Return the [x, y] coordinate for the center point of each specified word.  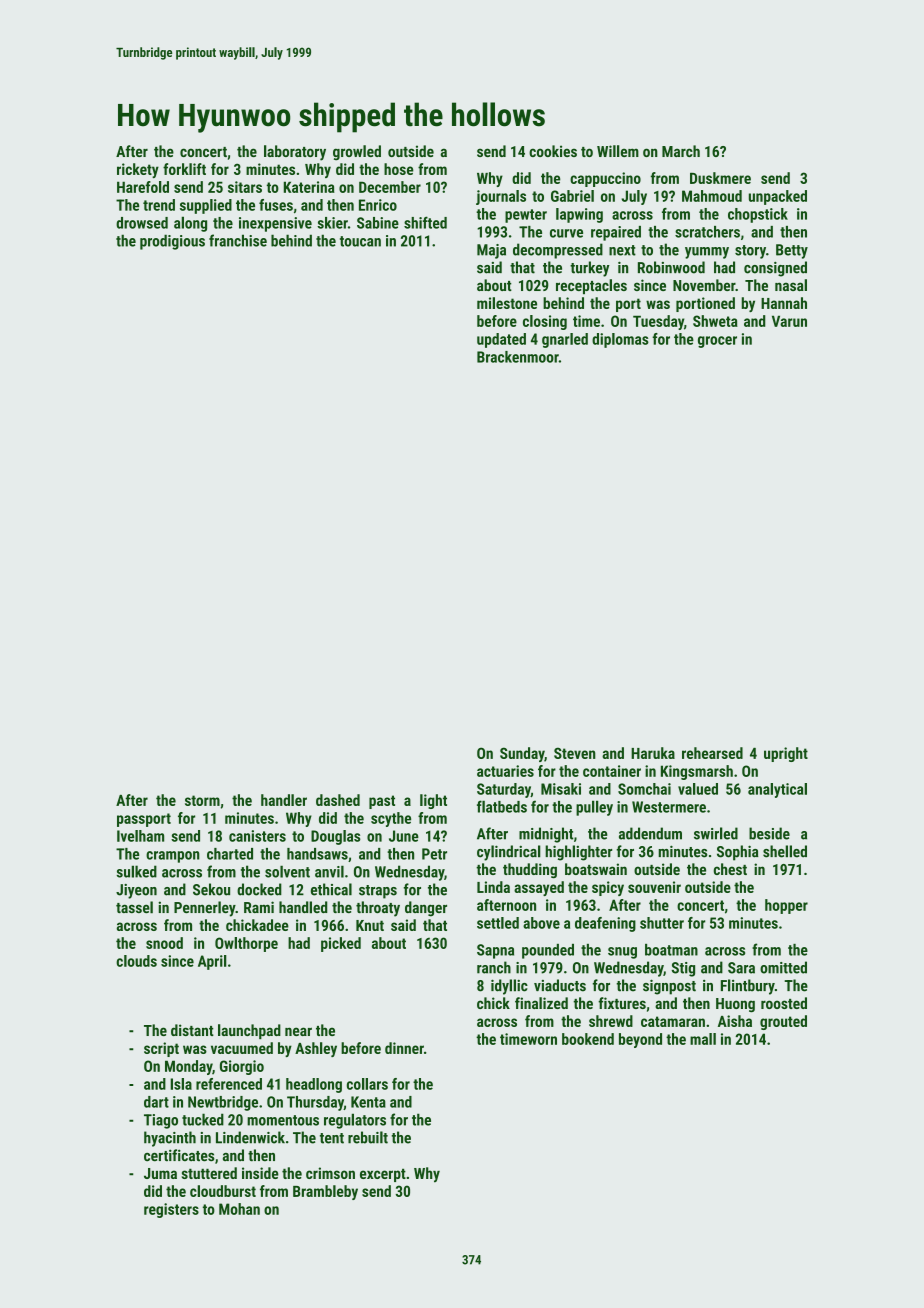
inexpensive [275, 224]
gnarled [565, 340]
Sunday [522, 754]
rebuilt [368, 1137]
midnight [546, 835]
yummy [707, 253]
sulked [137, 871]
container [612, 771]
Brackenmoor [518, 357]
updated [501, 340]
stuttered [209, 1173]
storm [202, 800]
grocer [717, 342]
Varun [789, 321]
